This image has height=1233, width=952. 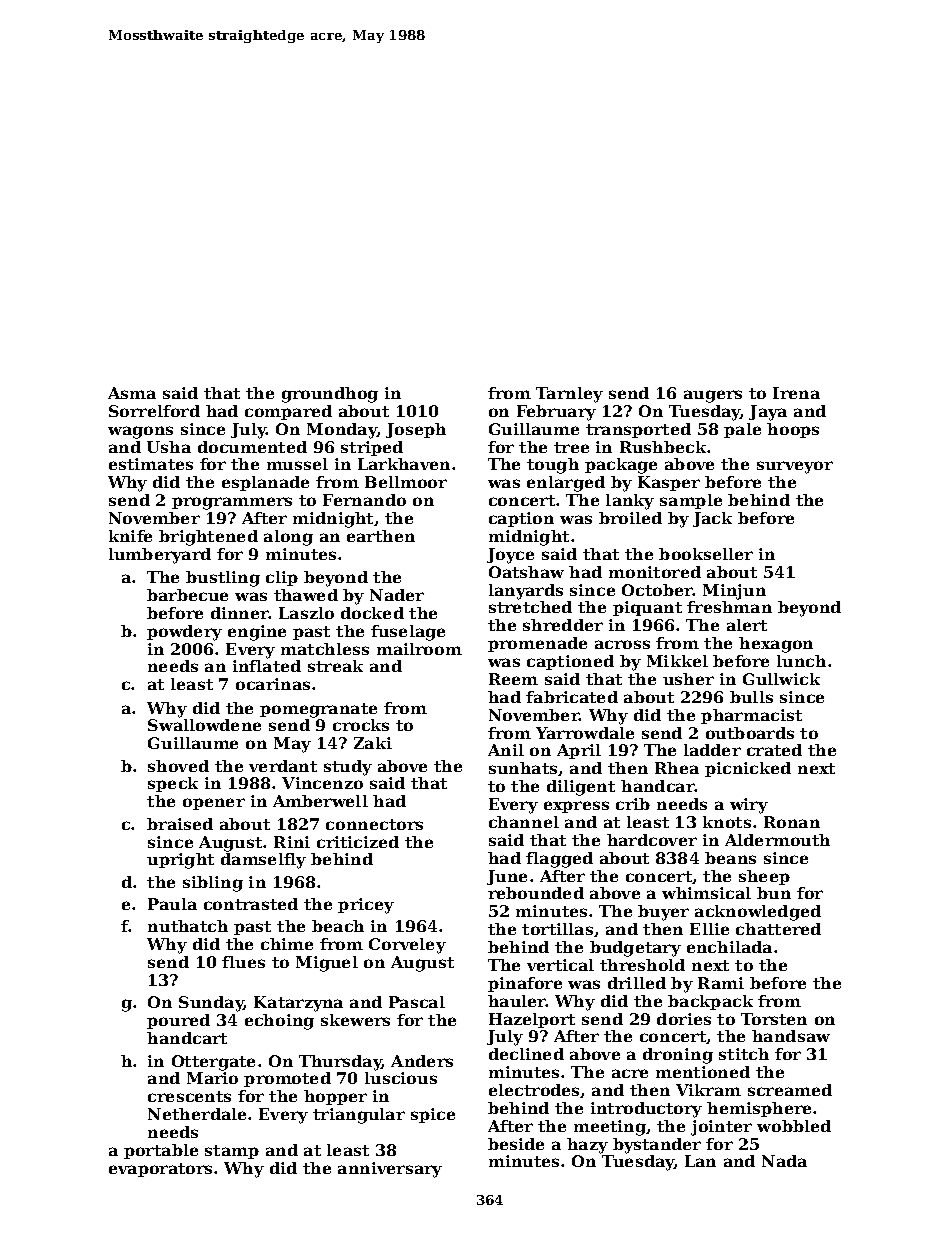 I want to click on groundhog, so click(x=330, y=395).
